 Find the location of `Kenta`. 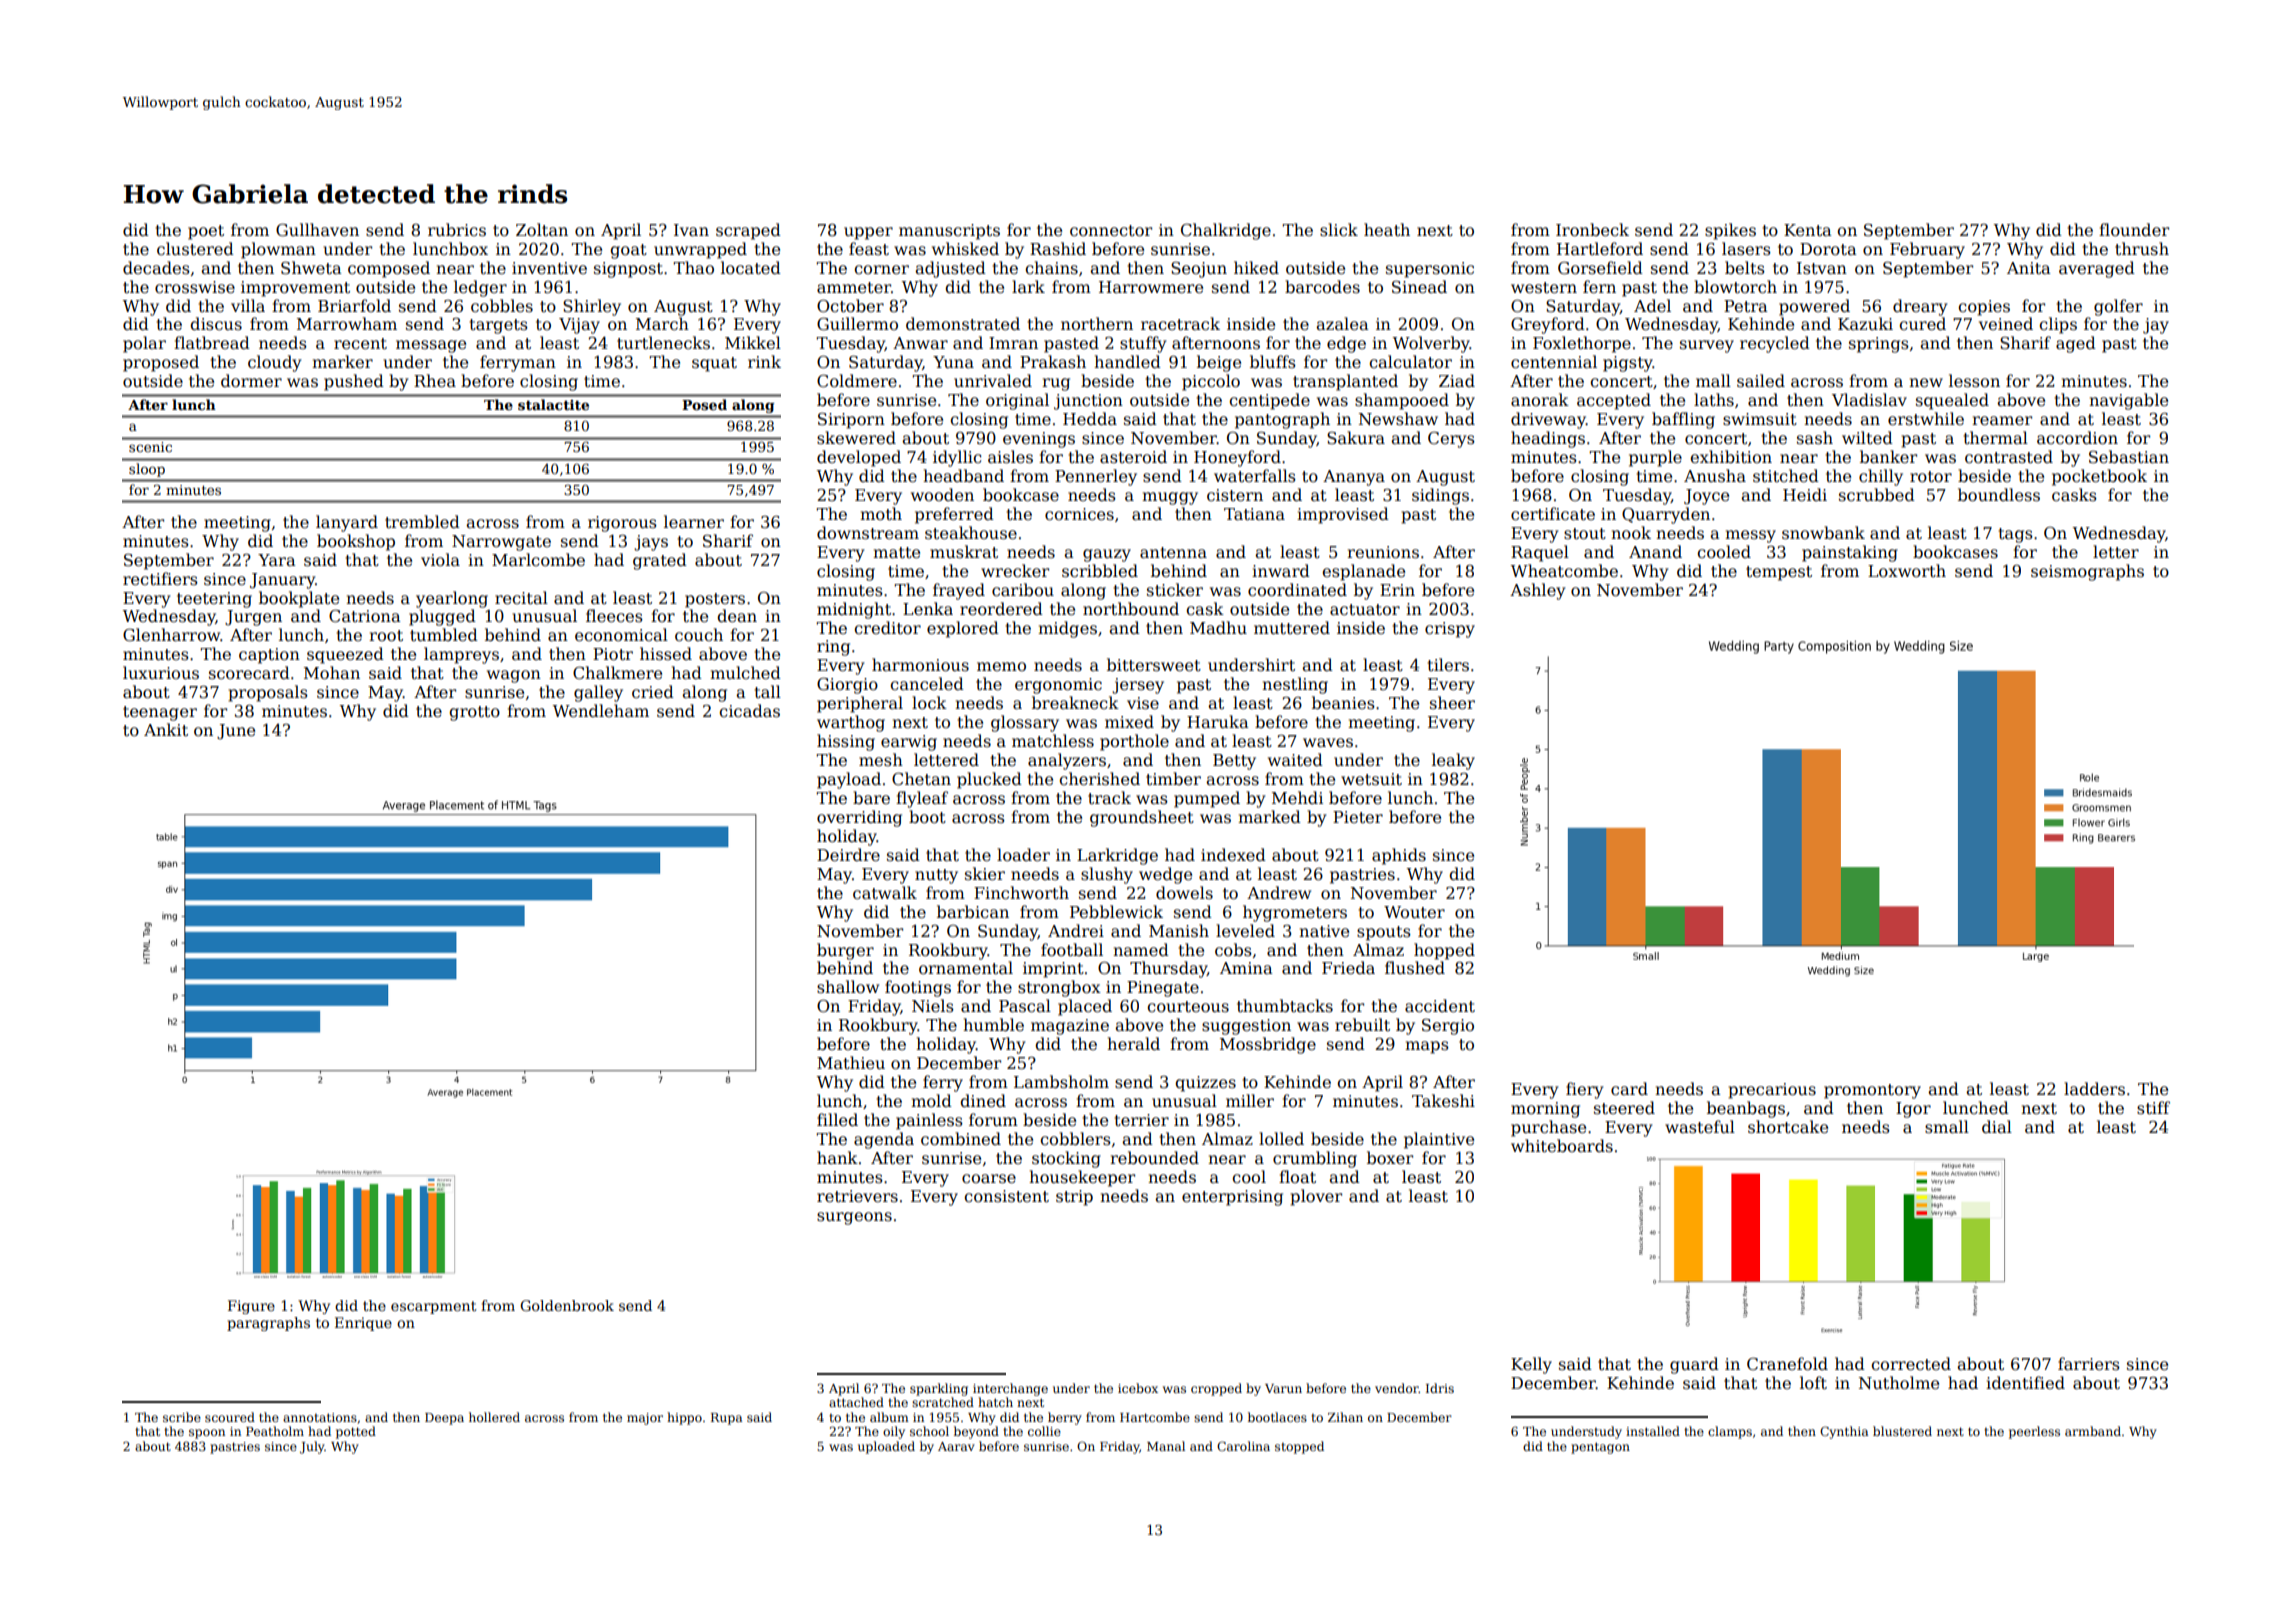

Kenta is located at coordinates (1808, 230).
